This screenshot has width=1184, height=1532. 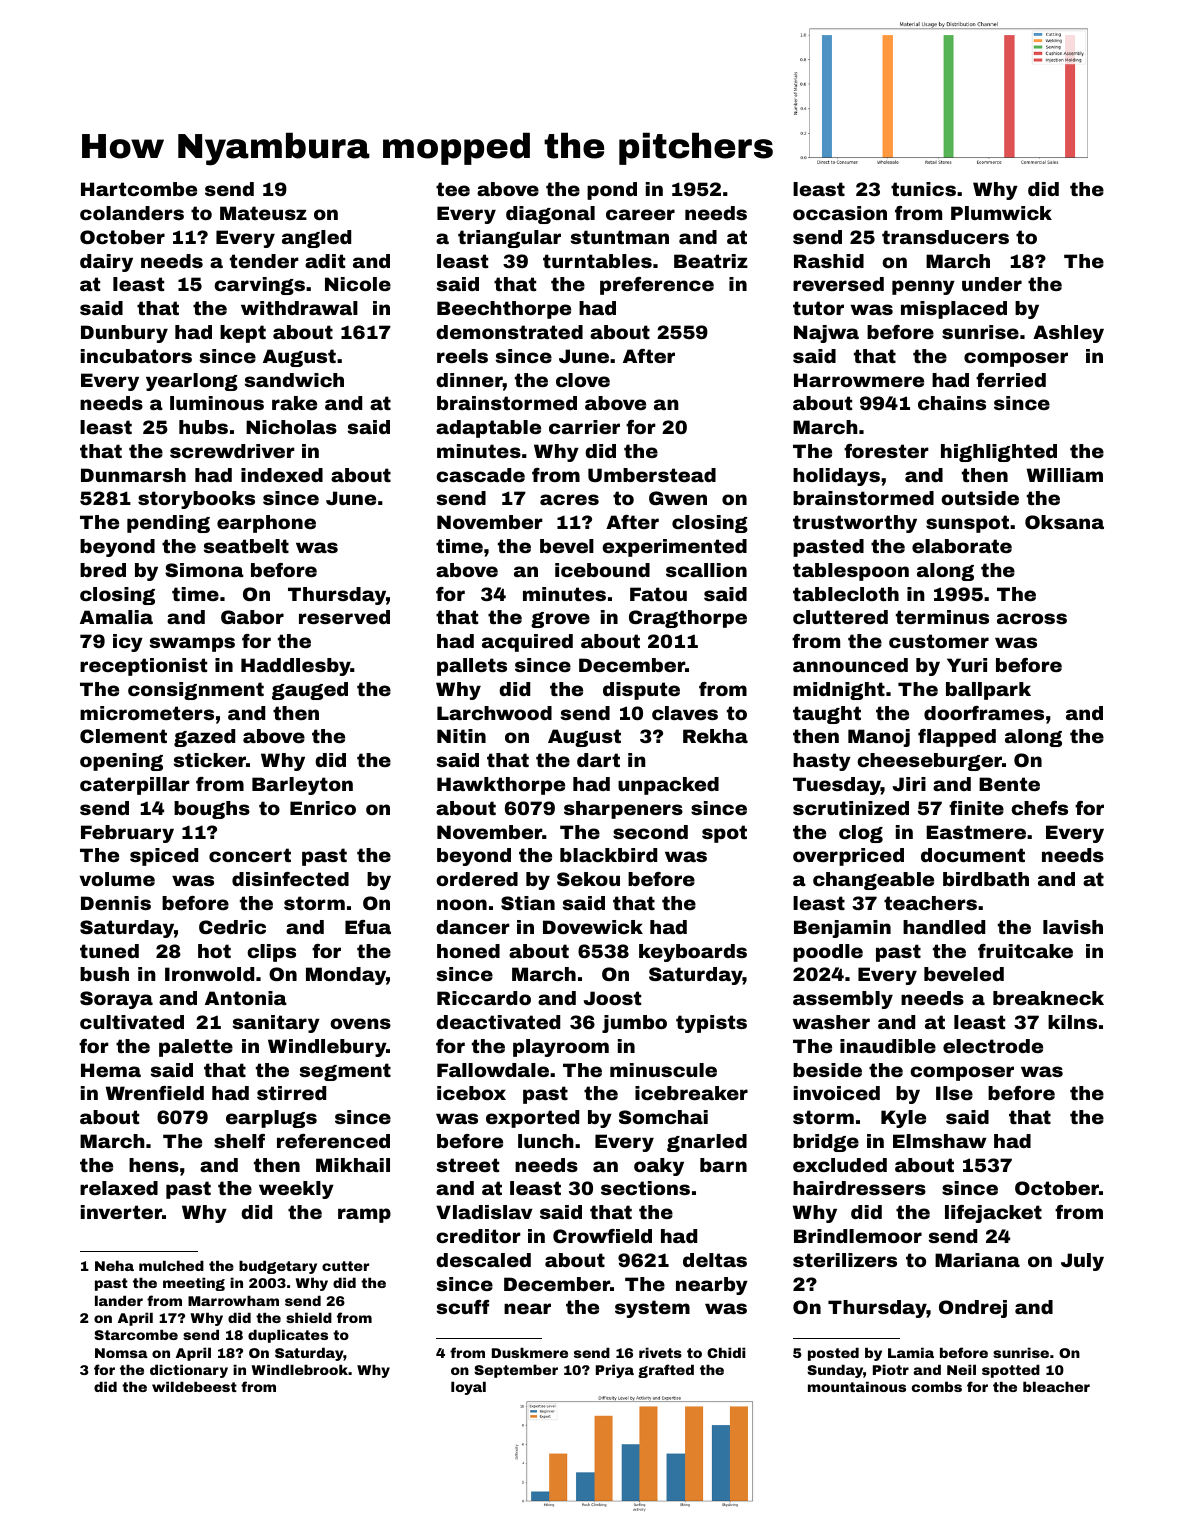 What do you see at coordinates (829, 261) in the screenshot?
I see `Rashid` at bounding box center [829, 261].
